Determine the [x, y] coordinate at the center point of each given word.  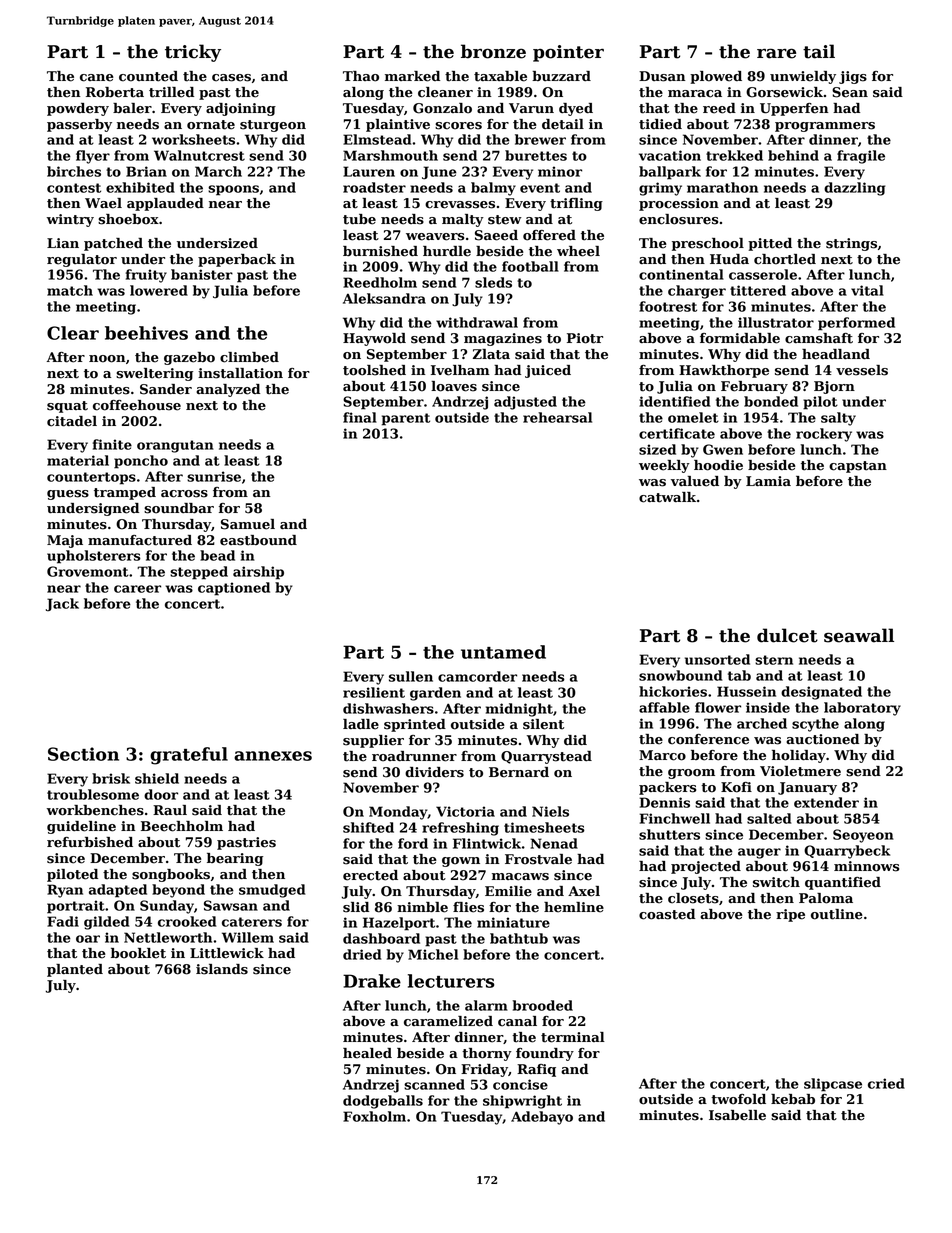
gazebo [189, 358]
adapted [118, 891]
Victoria [465, 811]
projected [706, 867]
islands [222, 969]
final [360, 417]
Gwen [723, 449]
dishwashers [388, 708]
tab [739, 675]
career [137, 589]
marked [412, 76]
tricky [193, 53]
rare [776, 53]
